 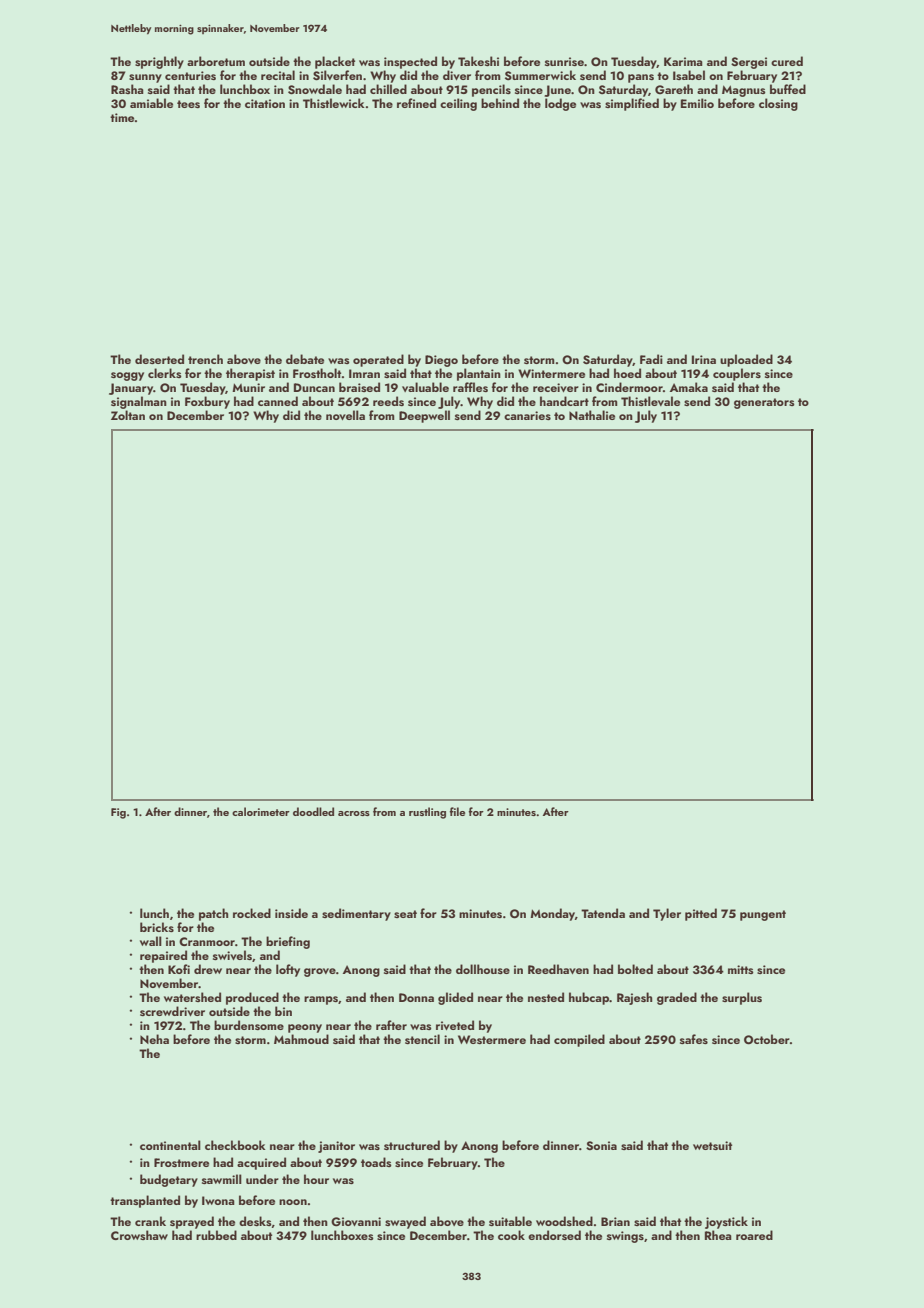 What do you see at coordinates (483, 969) in the image?
I see `dollhouse` at bounding box center [483, 969].
